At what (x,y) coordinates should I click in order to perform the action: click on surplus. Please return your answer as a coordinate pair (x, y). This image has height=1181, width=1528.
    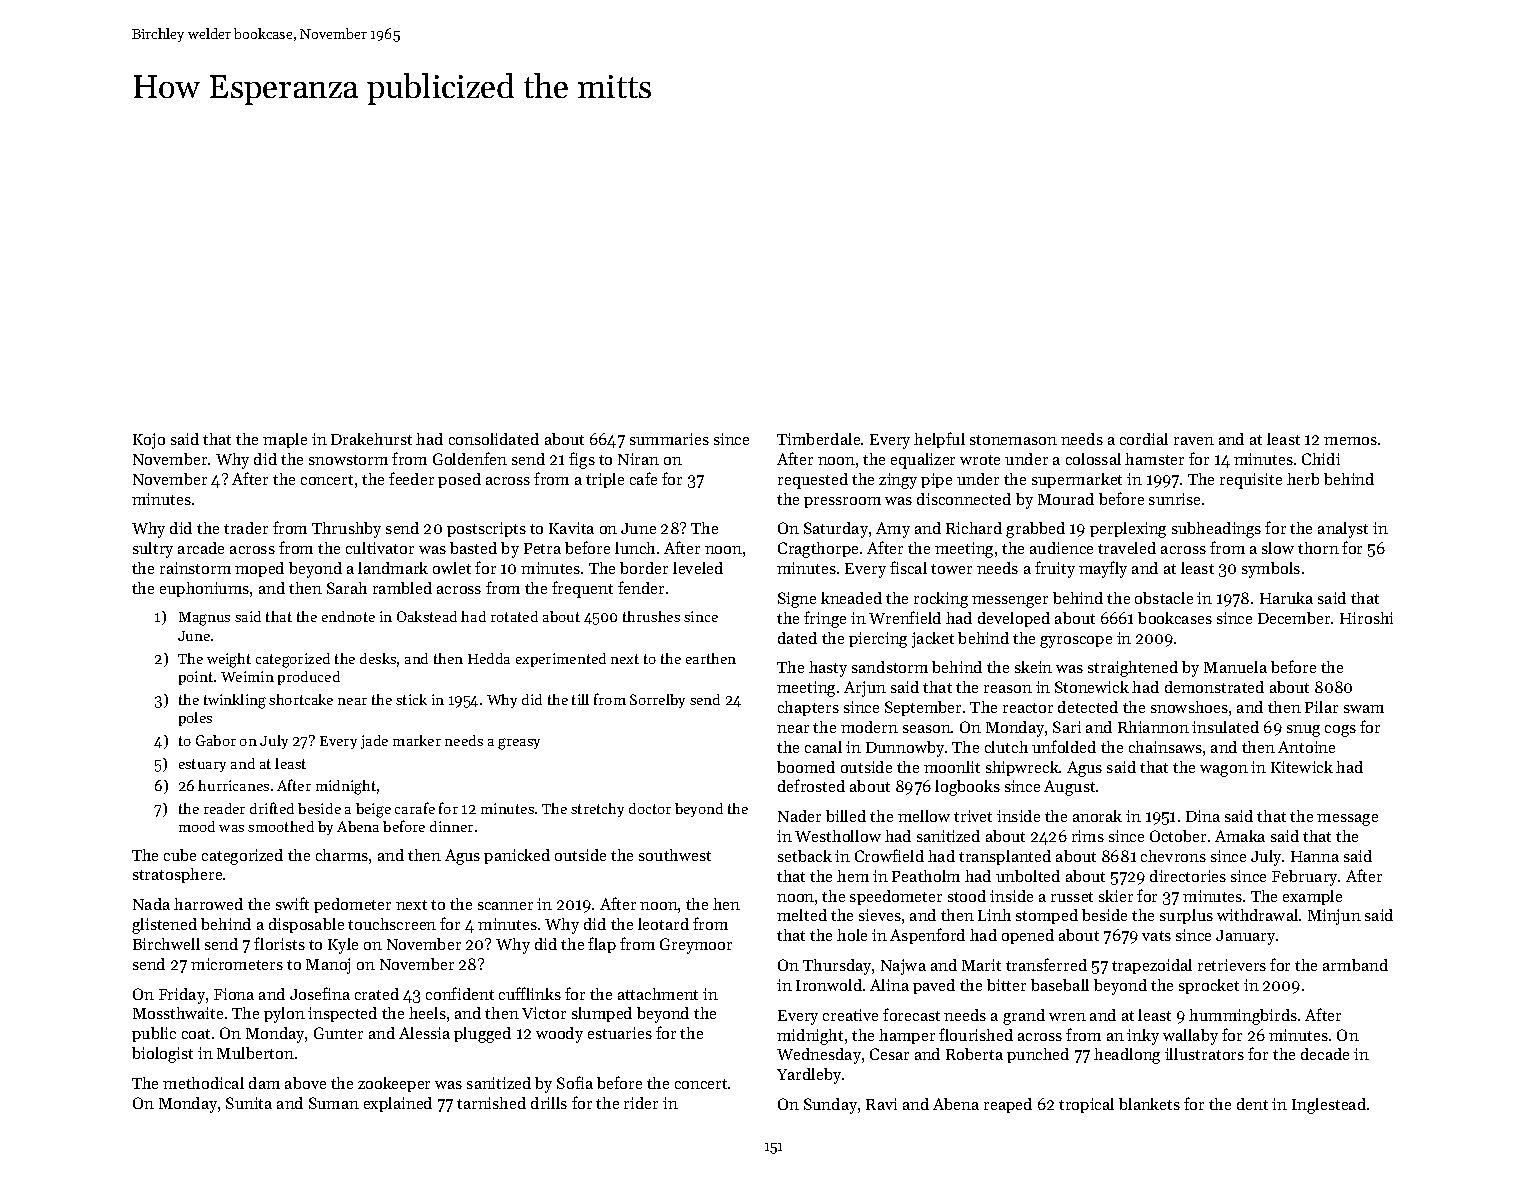
    Looking at the image, I should click on (1186, 916).
